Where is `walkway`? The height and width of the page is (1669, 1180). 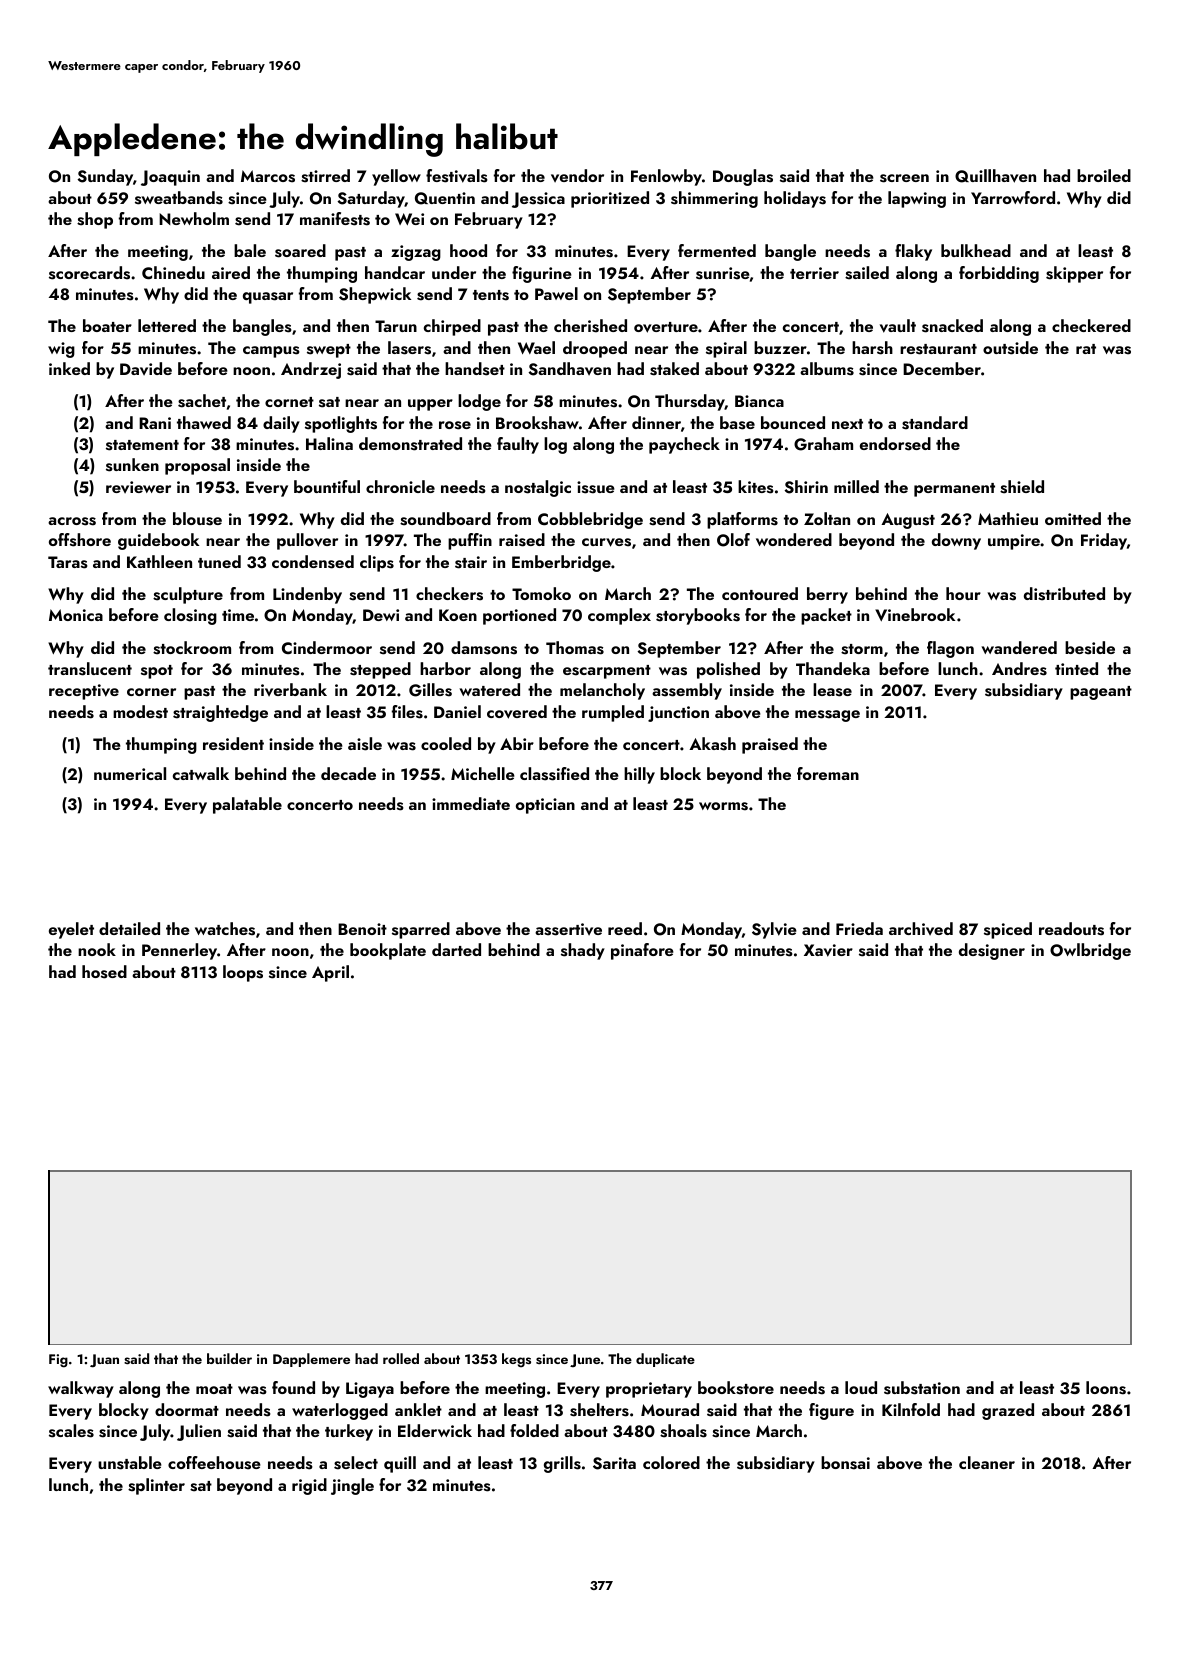 walkway is located at coordinates (81, 1389).
